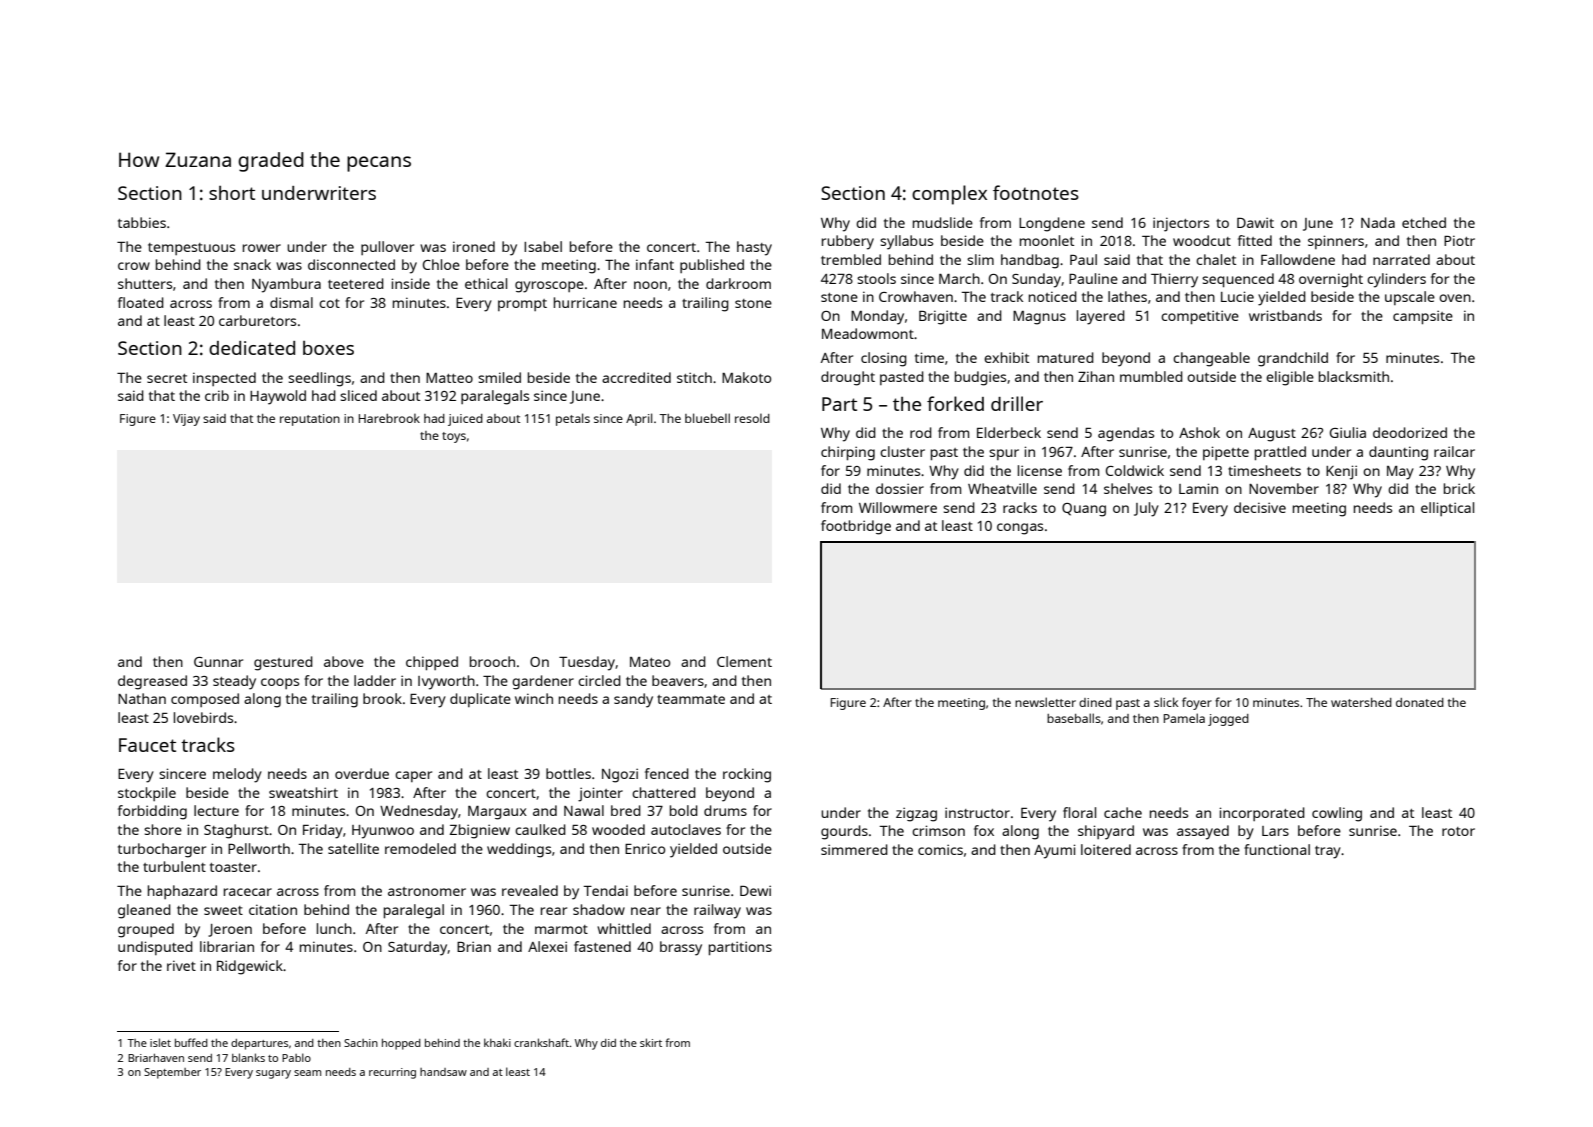 The image size is (1593, 1127). What do you see at coordinates (1074, 718) in the screenshot?
I see `baseballs` at bounding box center [1074, 718].
